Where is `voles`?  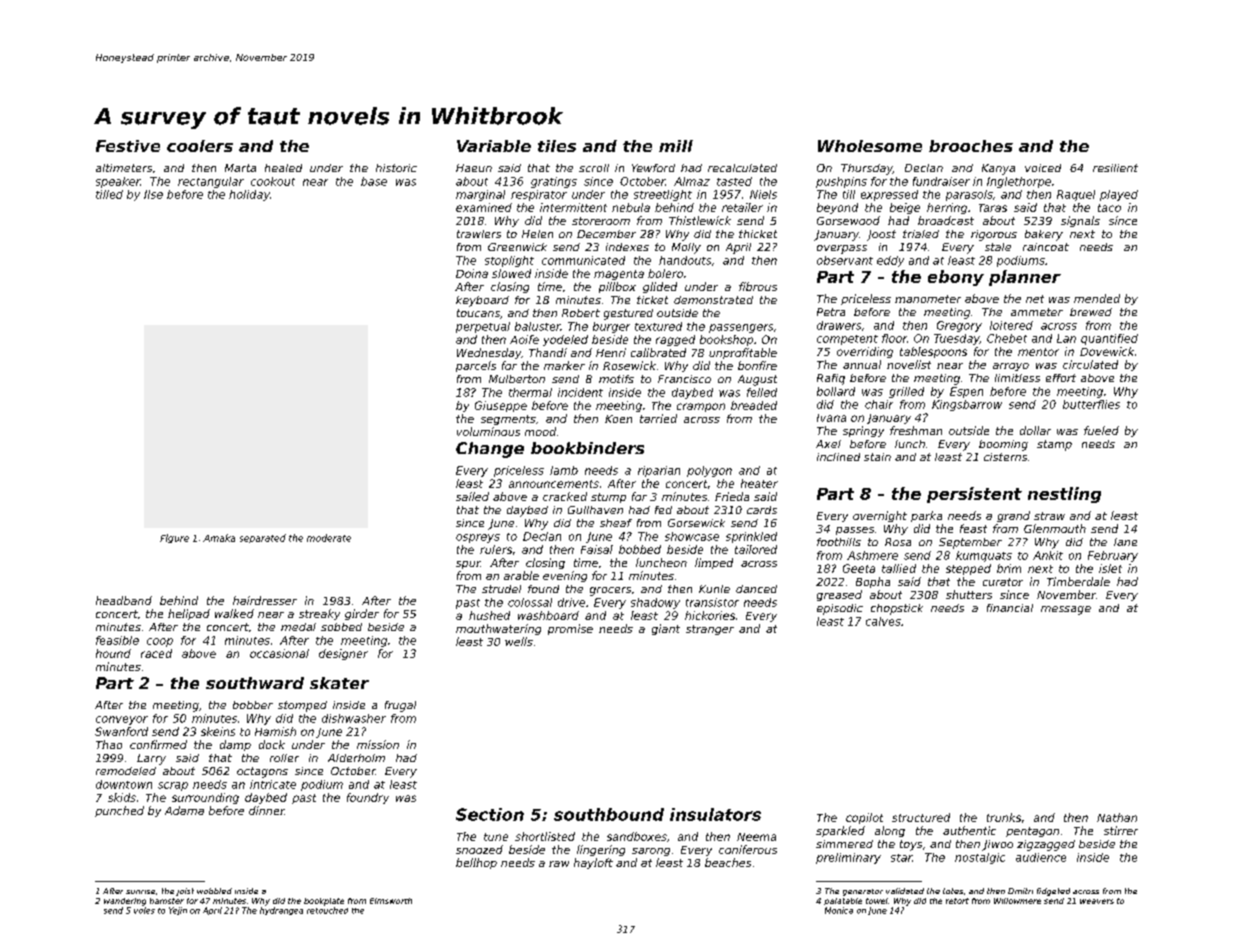
voles is located at coordinates (144, 910).
